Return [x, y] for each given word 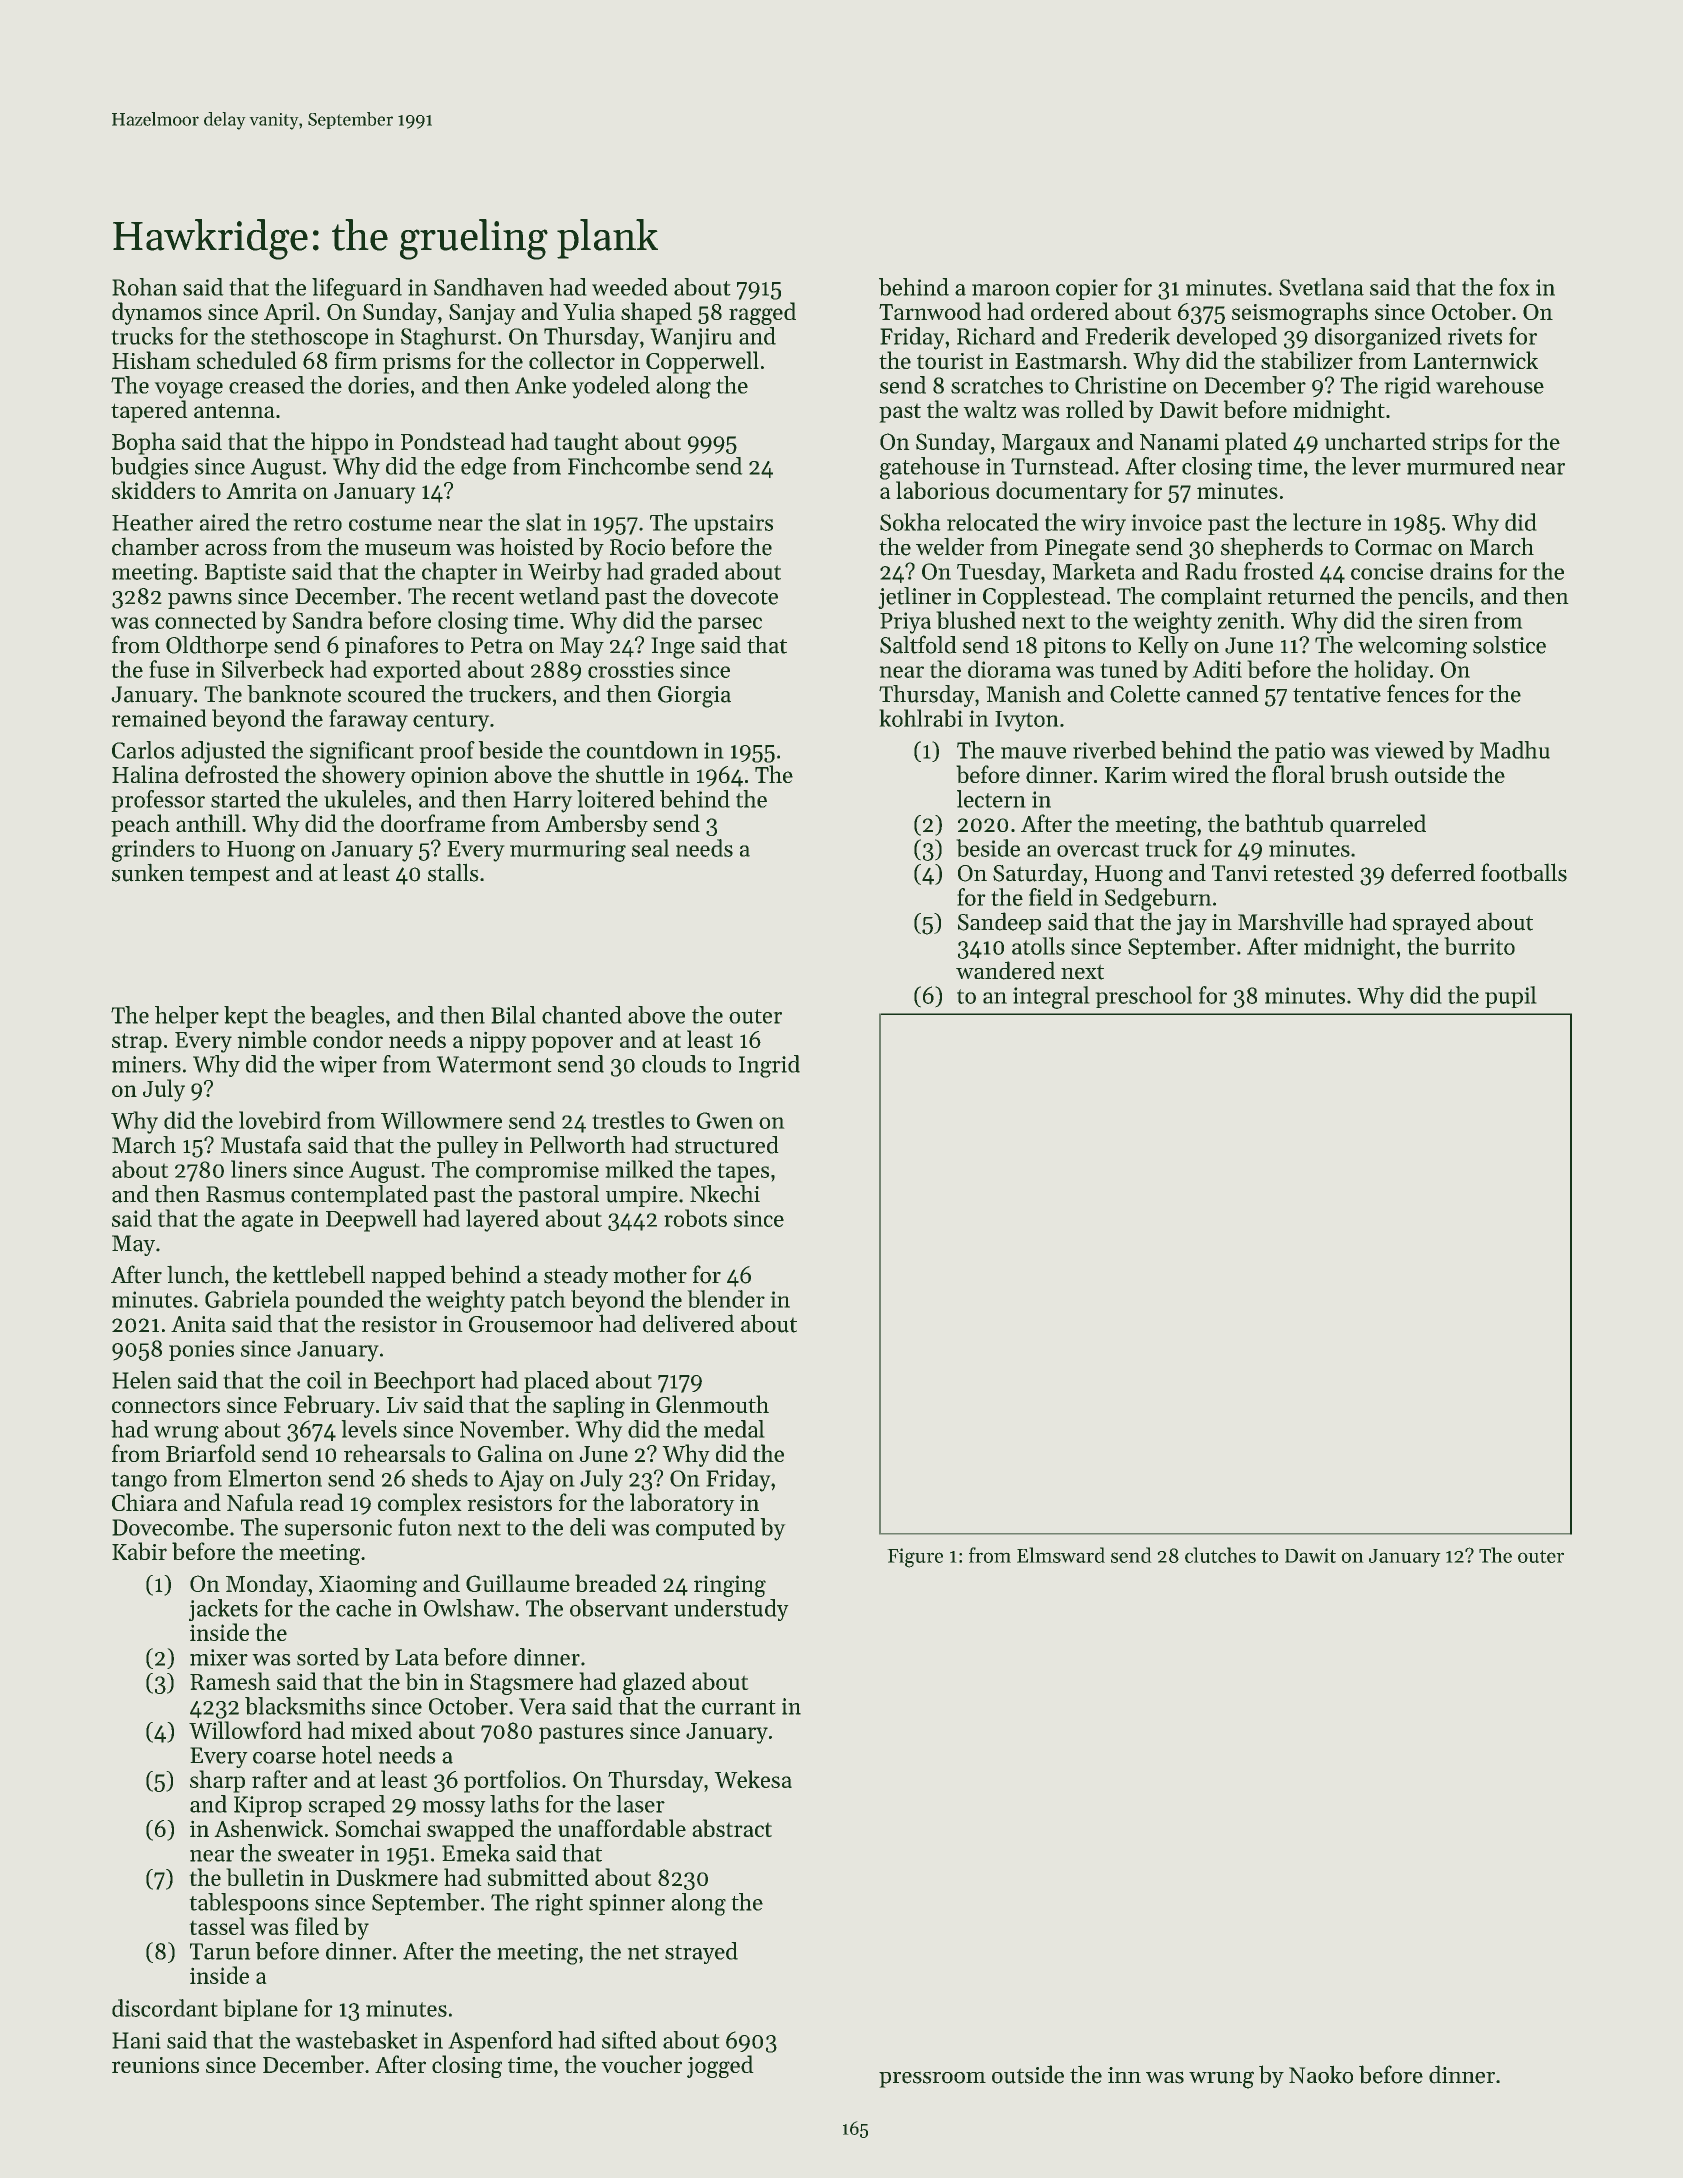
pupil [1510, 997]
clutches [1220, 1555]
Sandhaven [488, 287]
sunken [148, 873]
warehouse [1490, 385]
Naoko [1321, 2075]
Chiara [144, 1502]
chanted [581, 1015]
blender [726, 1299]
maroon [1011, 290]
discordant [165, 2008]
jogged [720, 2066]
